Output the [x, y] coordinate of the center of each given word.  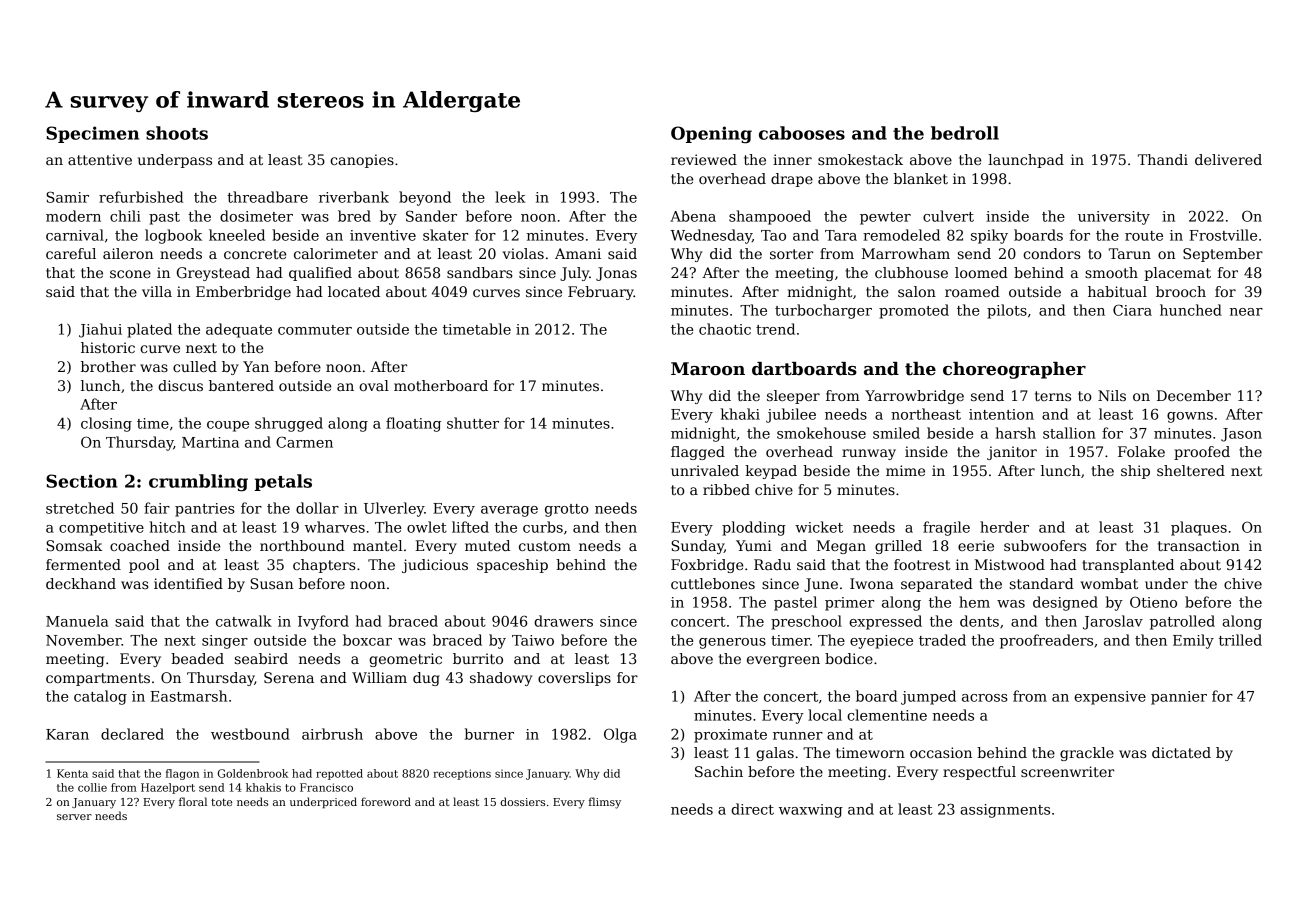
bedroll [965, 133]
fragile [946, 528]
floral [193, 801]
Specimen [92, 134]
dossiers [522, 801]
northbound [302, 545]
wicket [819, 527]
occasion [941, 752]
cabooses [802, 133]
